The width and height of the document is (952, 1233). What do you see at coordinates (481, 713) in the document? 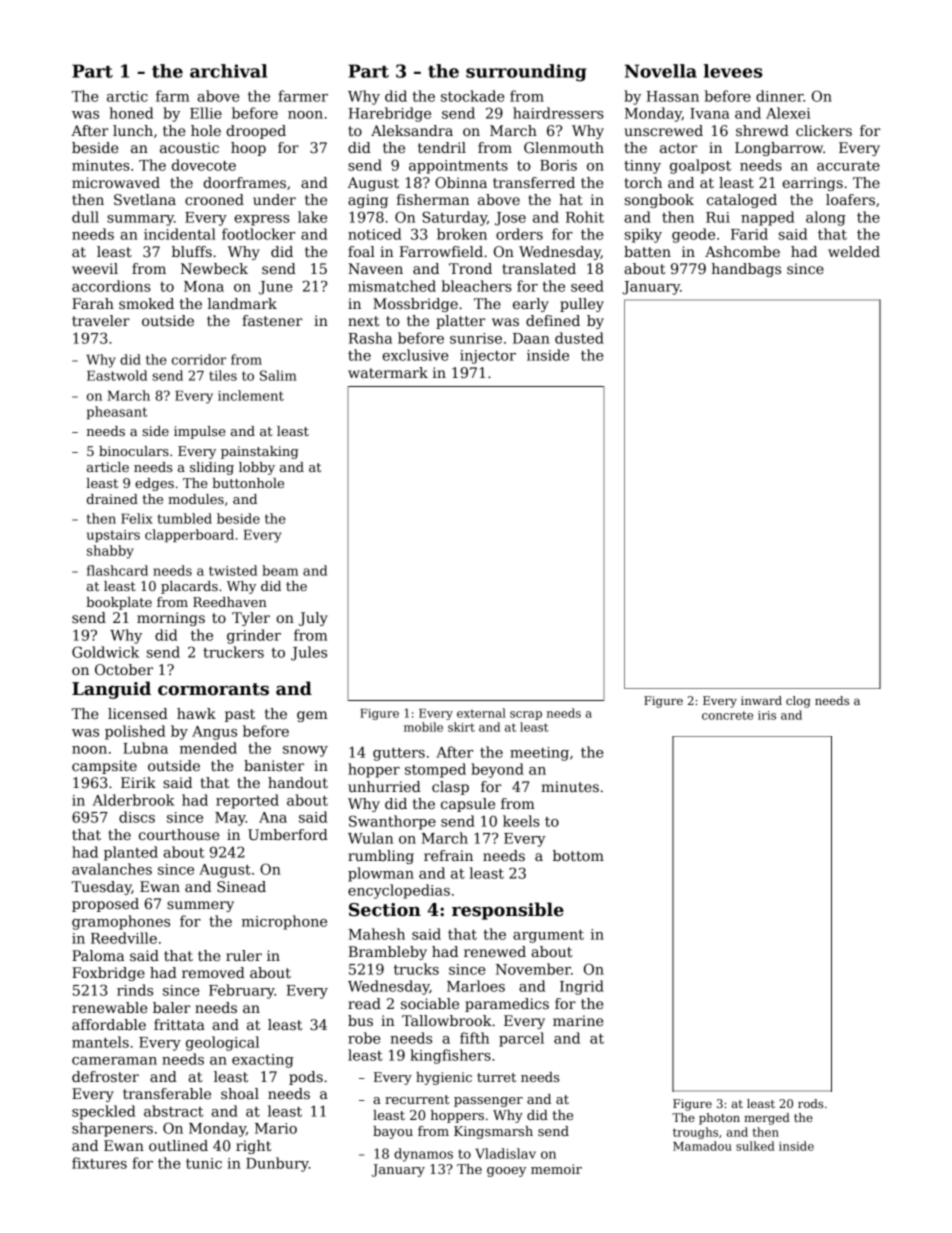
I see `external` at bounding box center [481, 713].
